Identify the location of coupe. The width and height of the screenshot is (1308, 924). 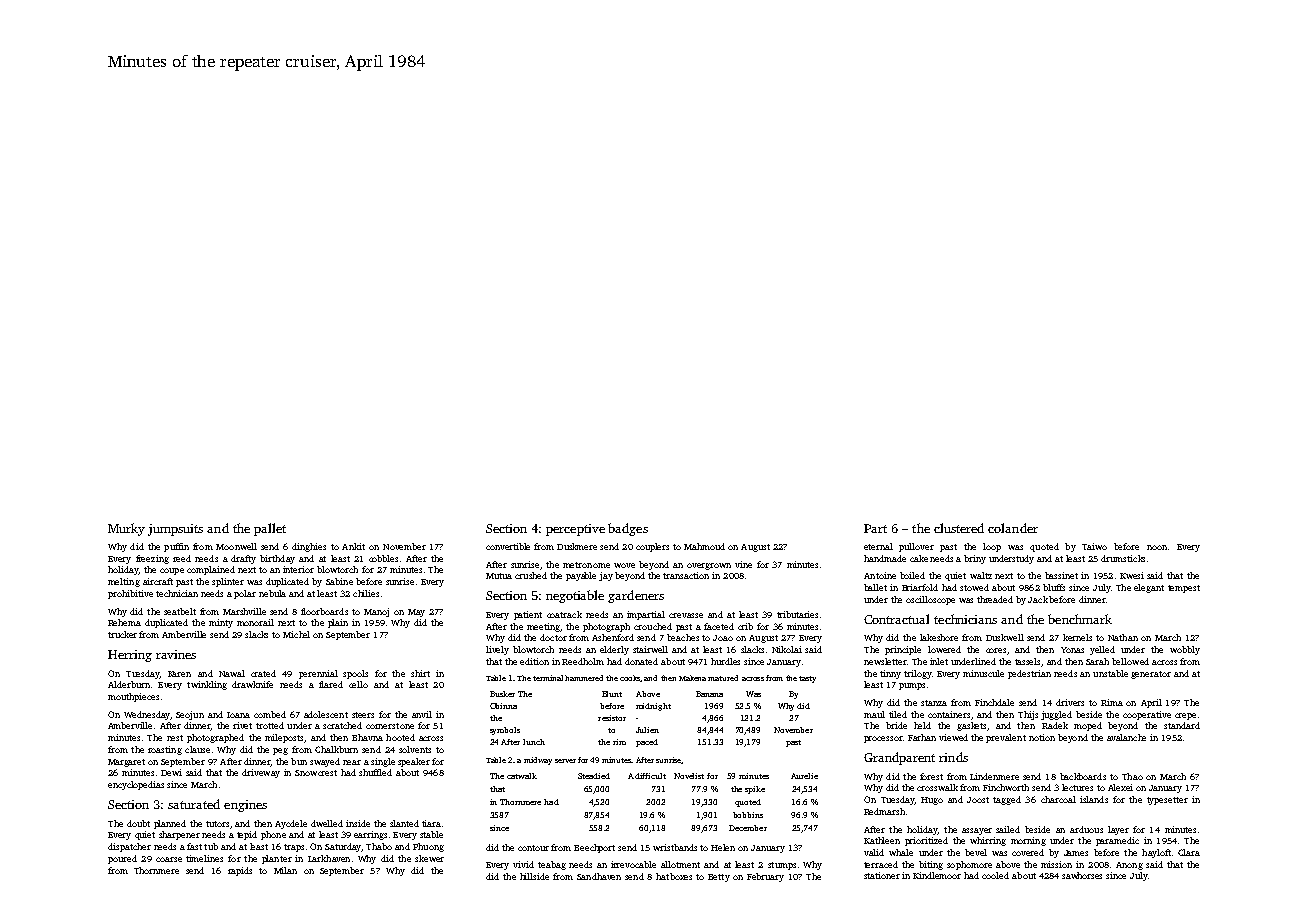
(172, 571).
